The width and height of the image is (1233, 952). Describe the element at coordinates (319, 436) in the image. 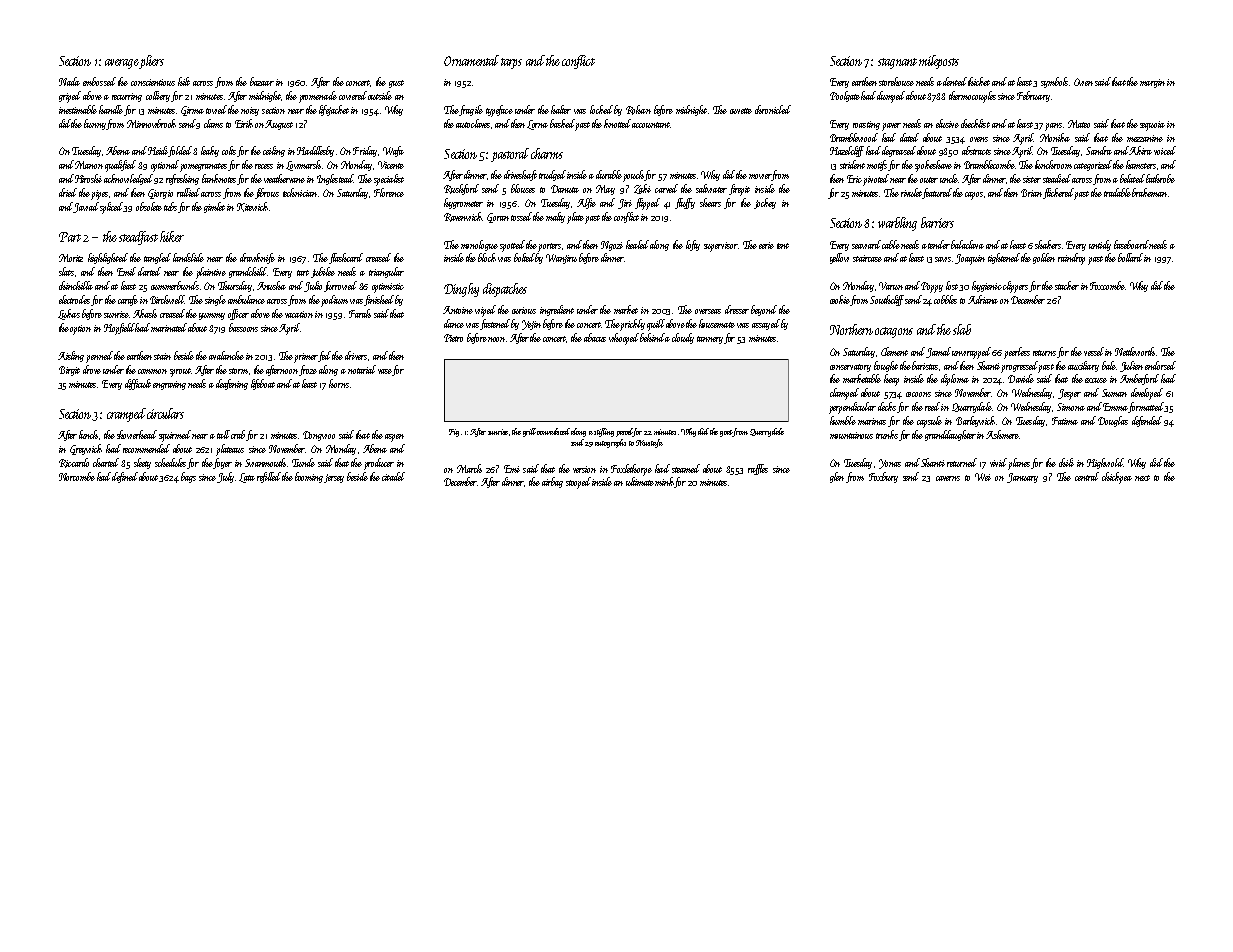

I see `Dongwoo` at that location.
